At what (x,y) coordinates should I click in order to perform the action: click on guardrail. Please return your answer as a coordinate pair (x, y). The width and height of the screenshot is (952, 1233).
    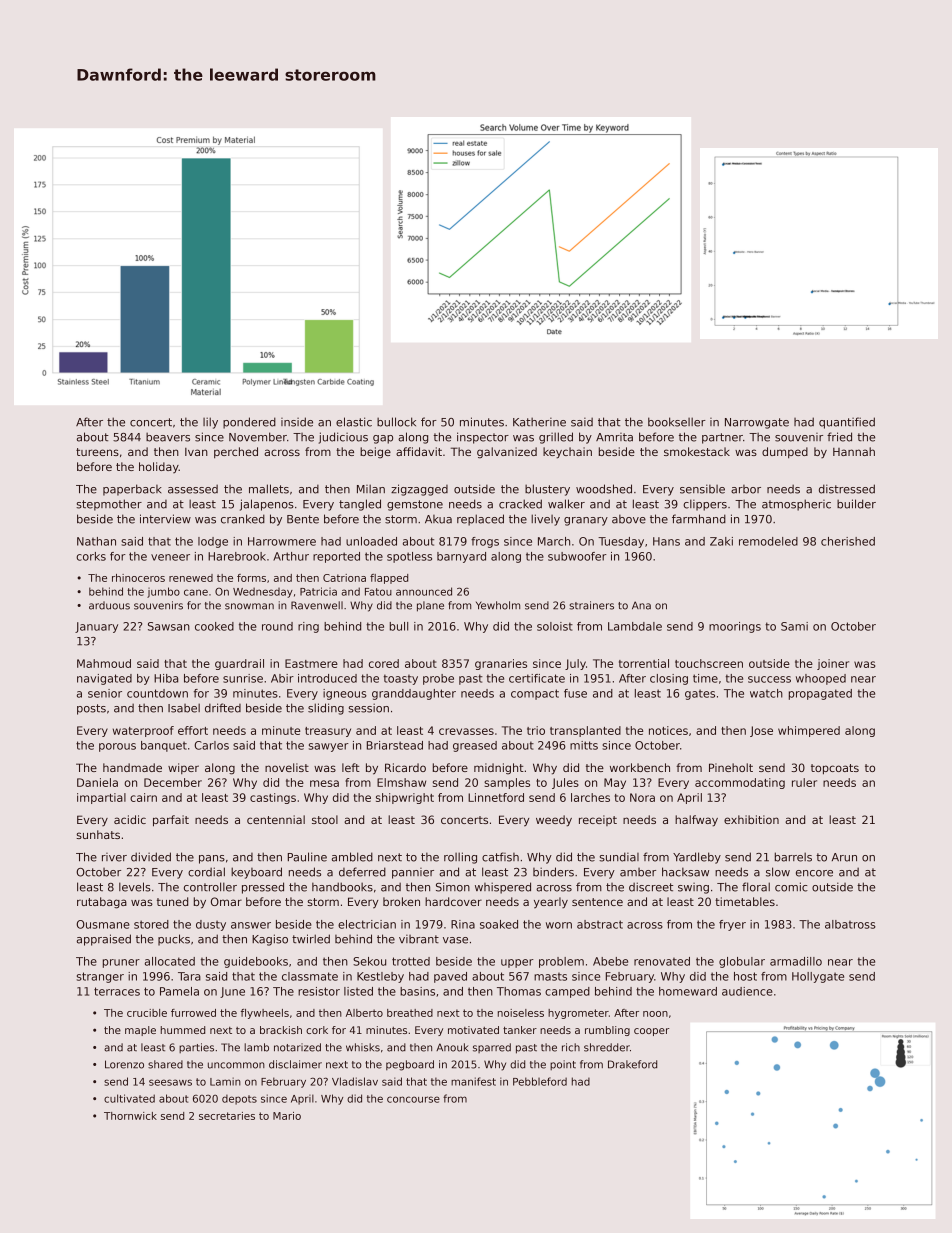
    Looking at the image, I should click on (239, 664).
